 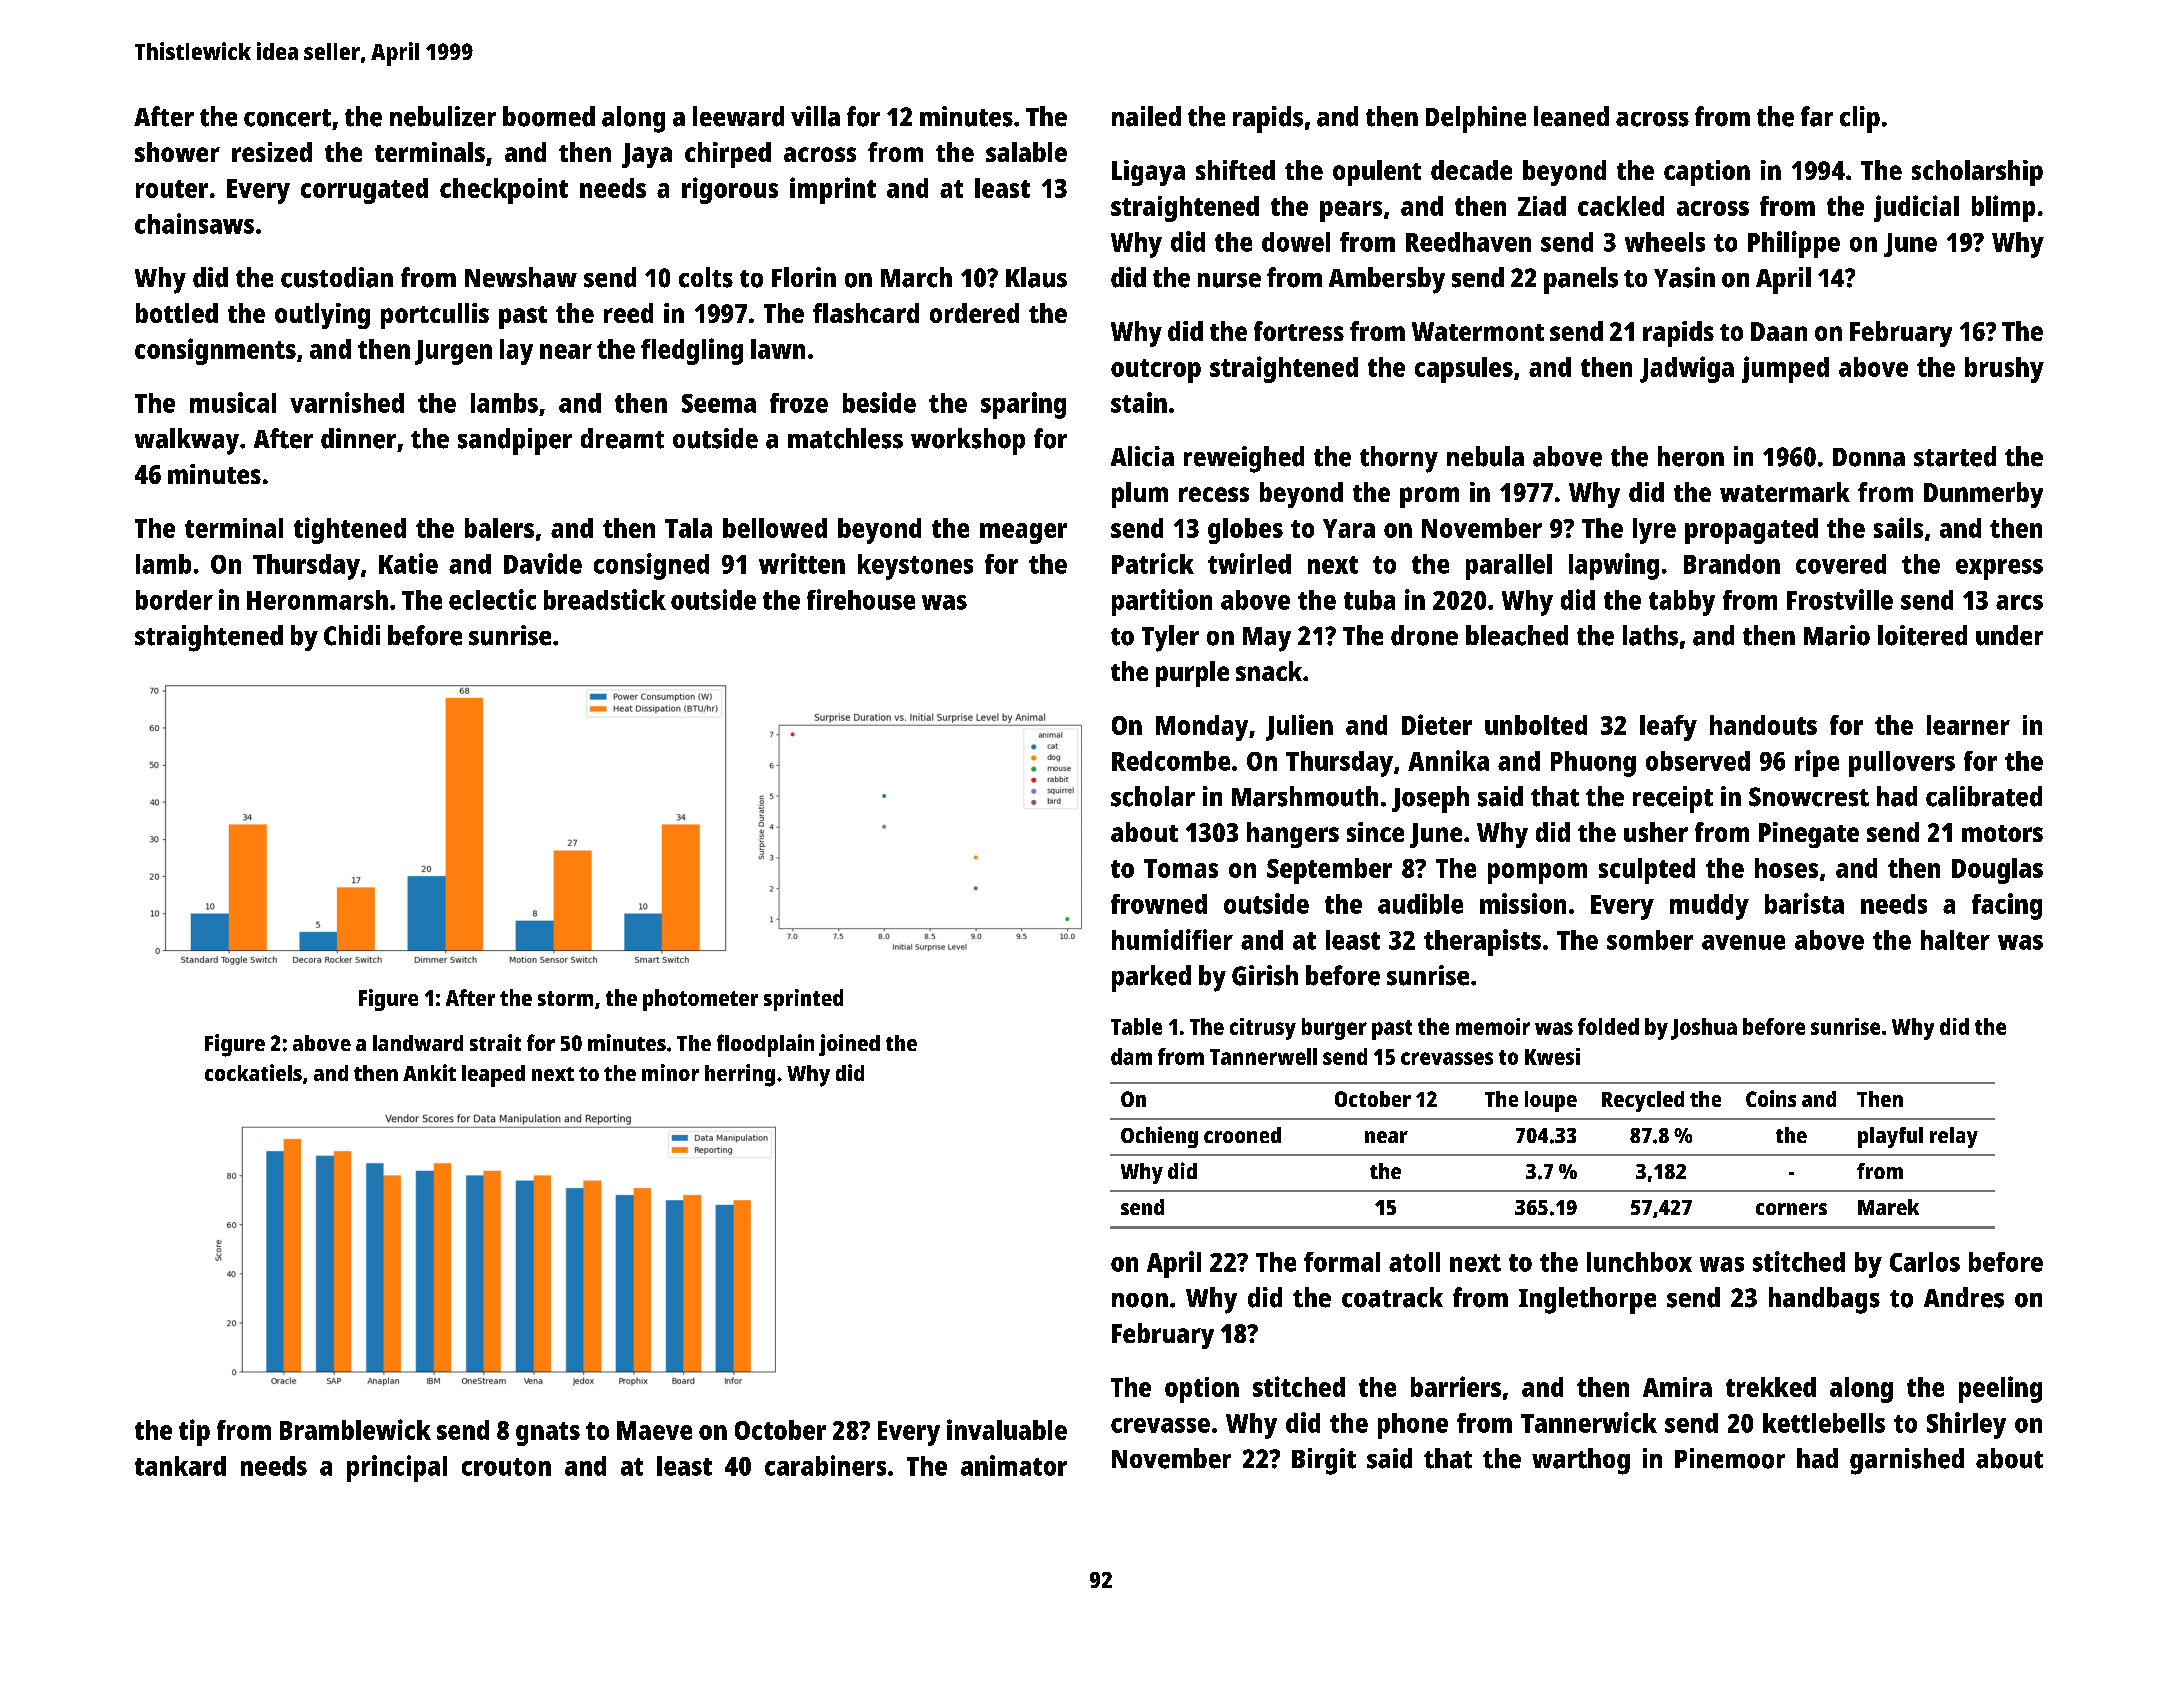 What do you see at coordinates (1907, 1461) in the page?
I see `garnished` at bounding box center [1907, 1461].
